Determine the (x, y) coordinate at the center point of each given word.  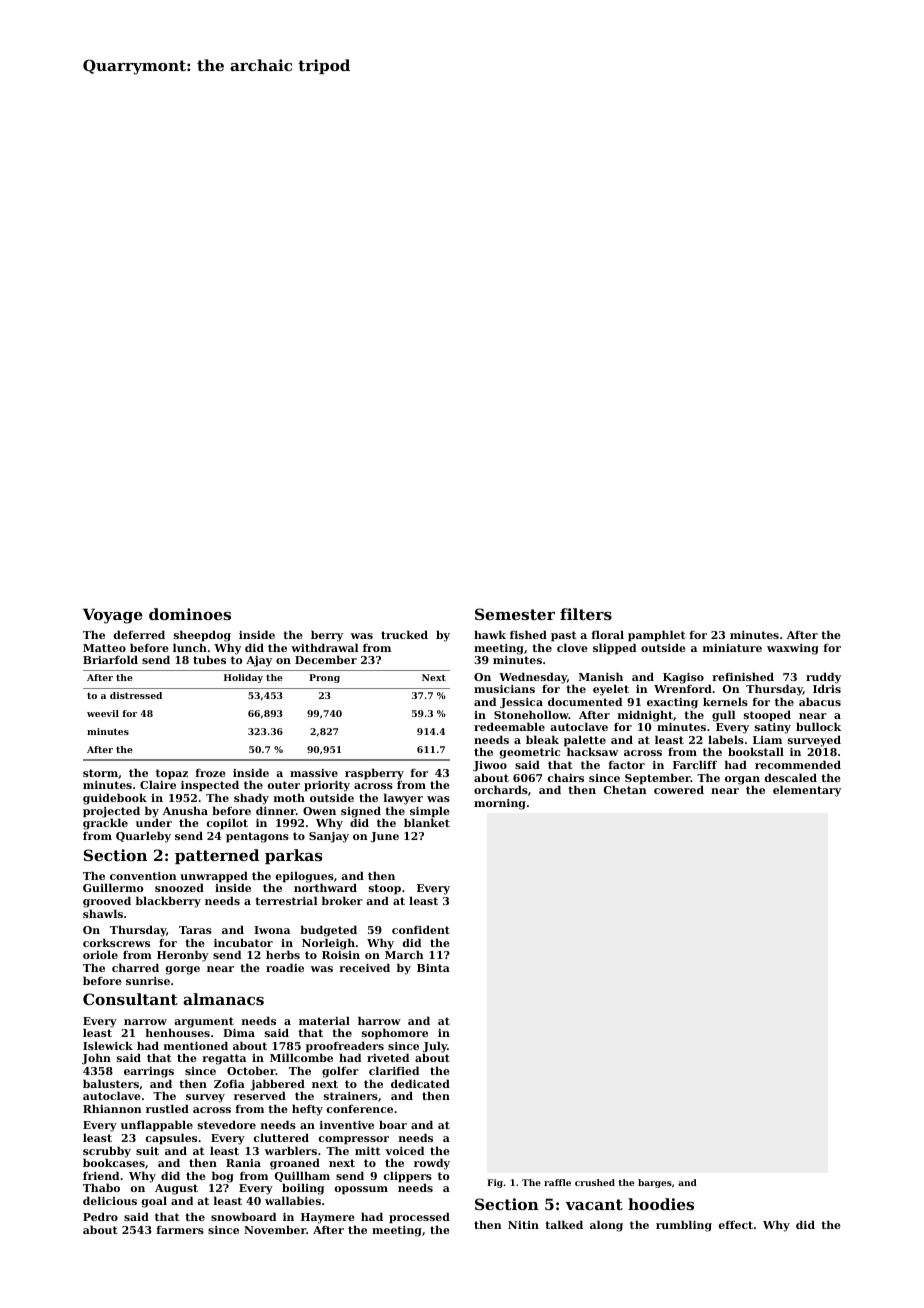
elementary (807, 791)
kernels (725, 701)
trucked (404, 634)
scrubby (107, 1152)
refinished (743, 676)
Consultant (130, 999)
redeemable (509, 726)
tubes (209, 659)
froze (210, 773)
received (364, 967)
